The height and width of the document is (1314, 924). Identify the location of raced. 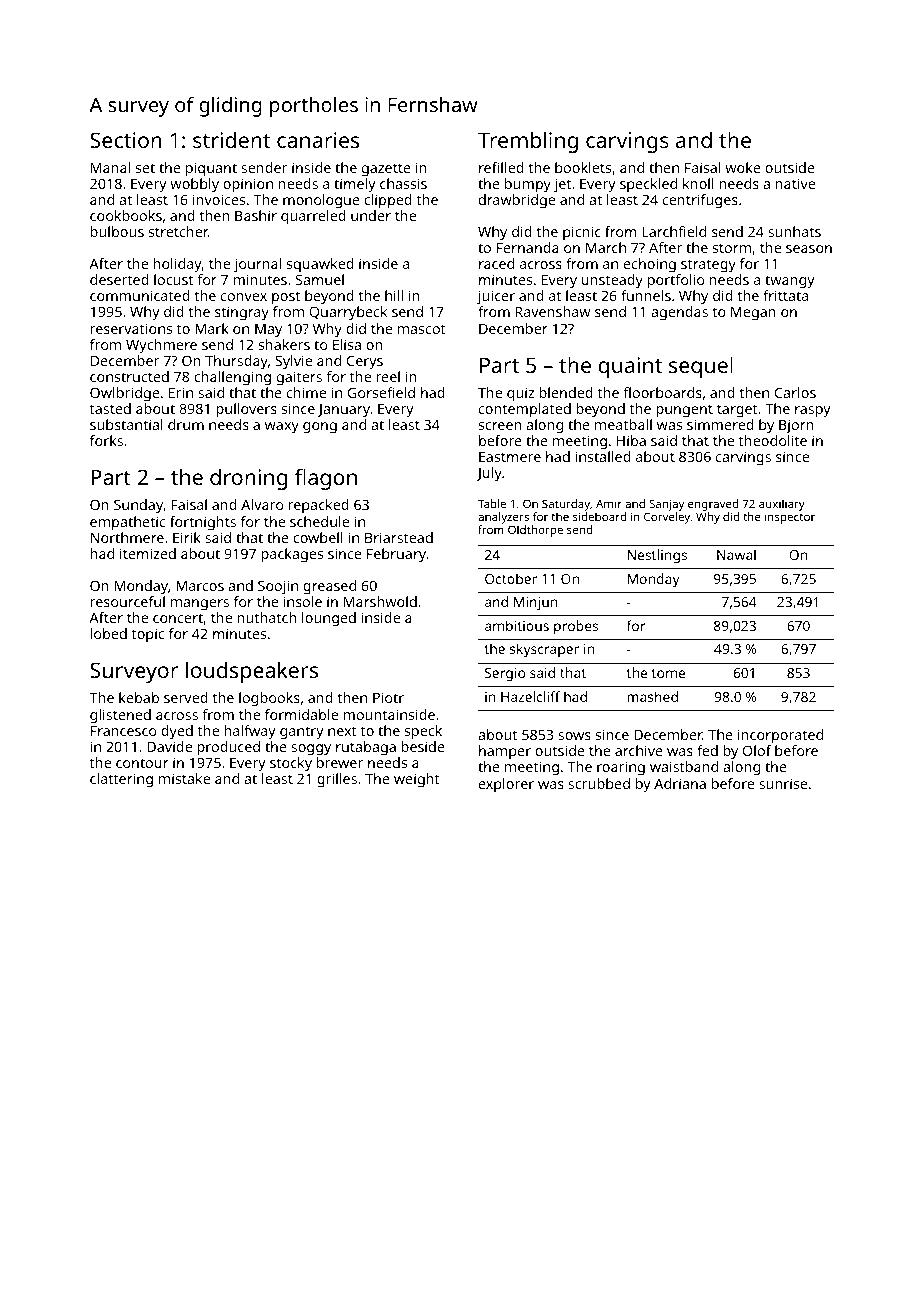
(496, 263).
